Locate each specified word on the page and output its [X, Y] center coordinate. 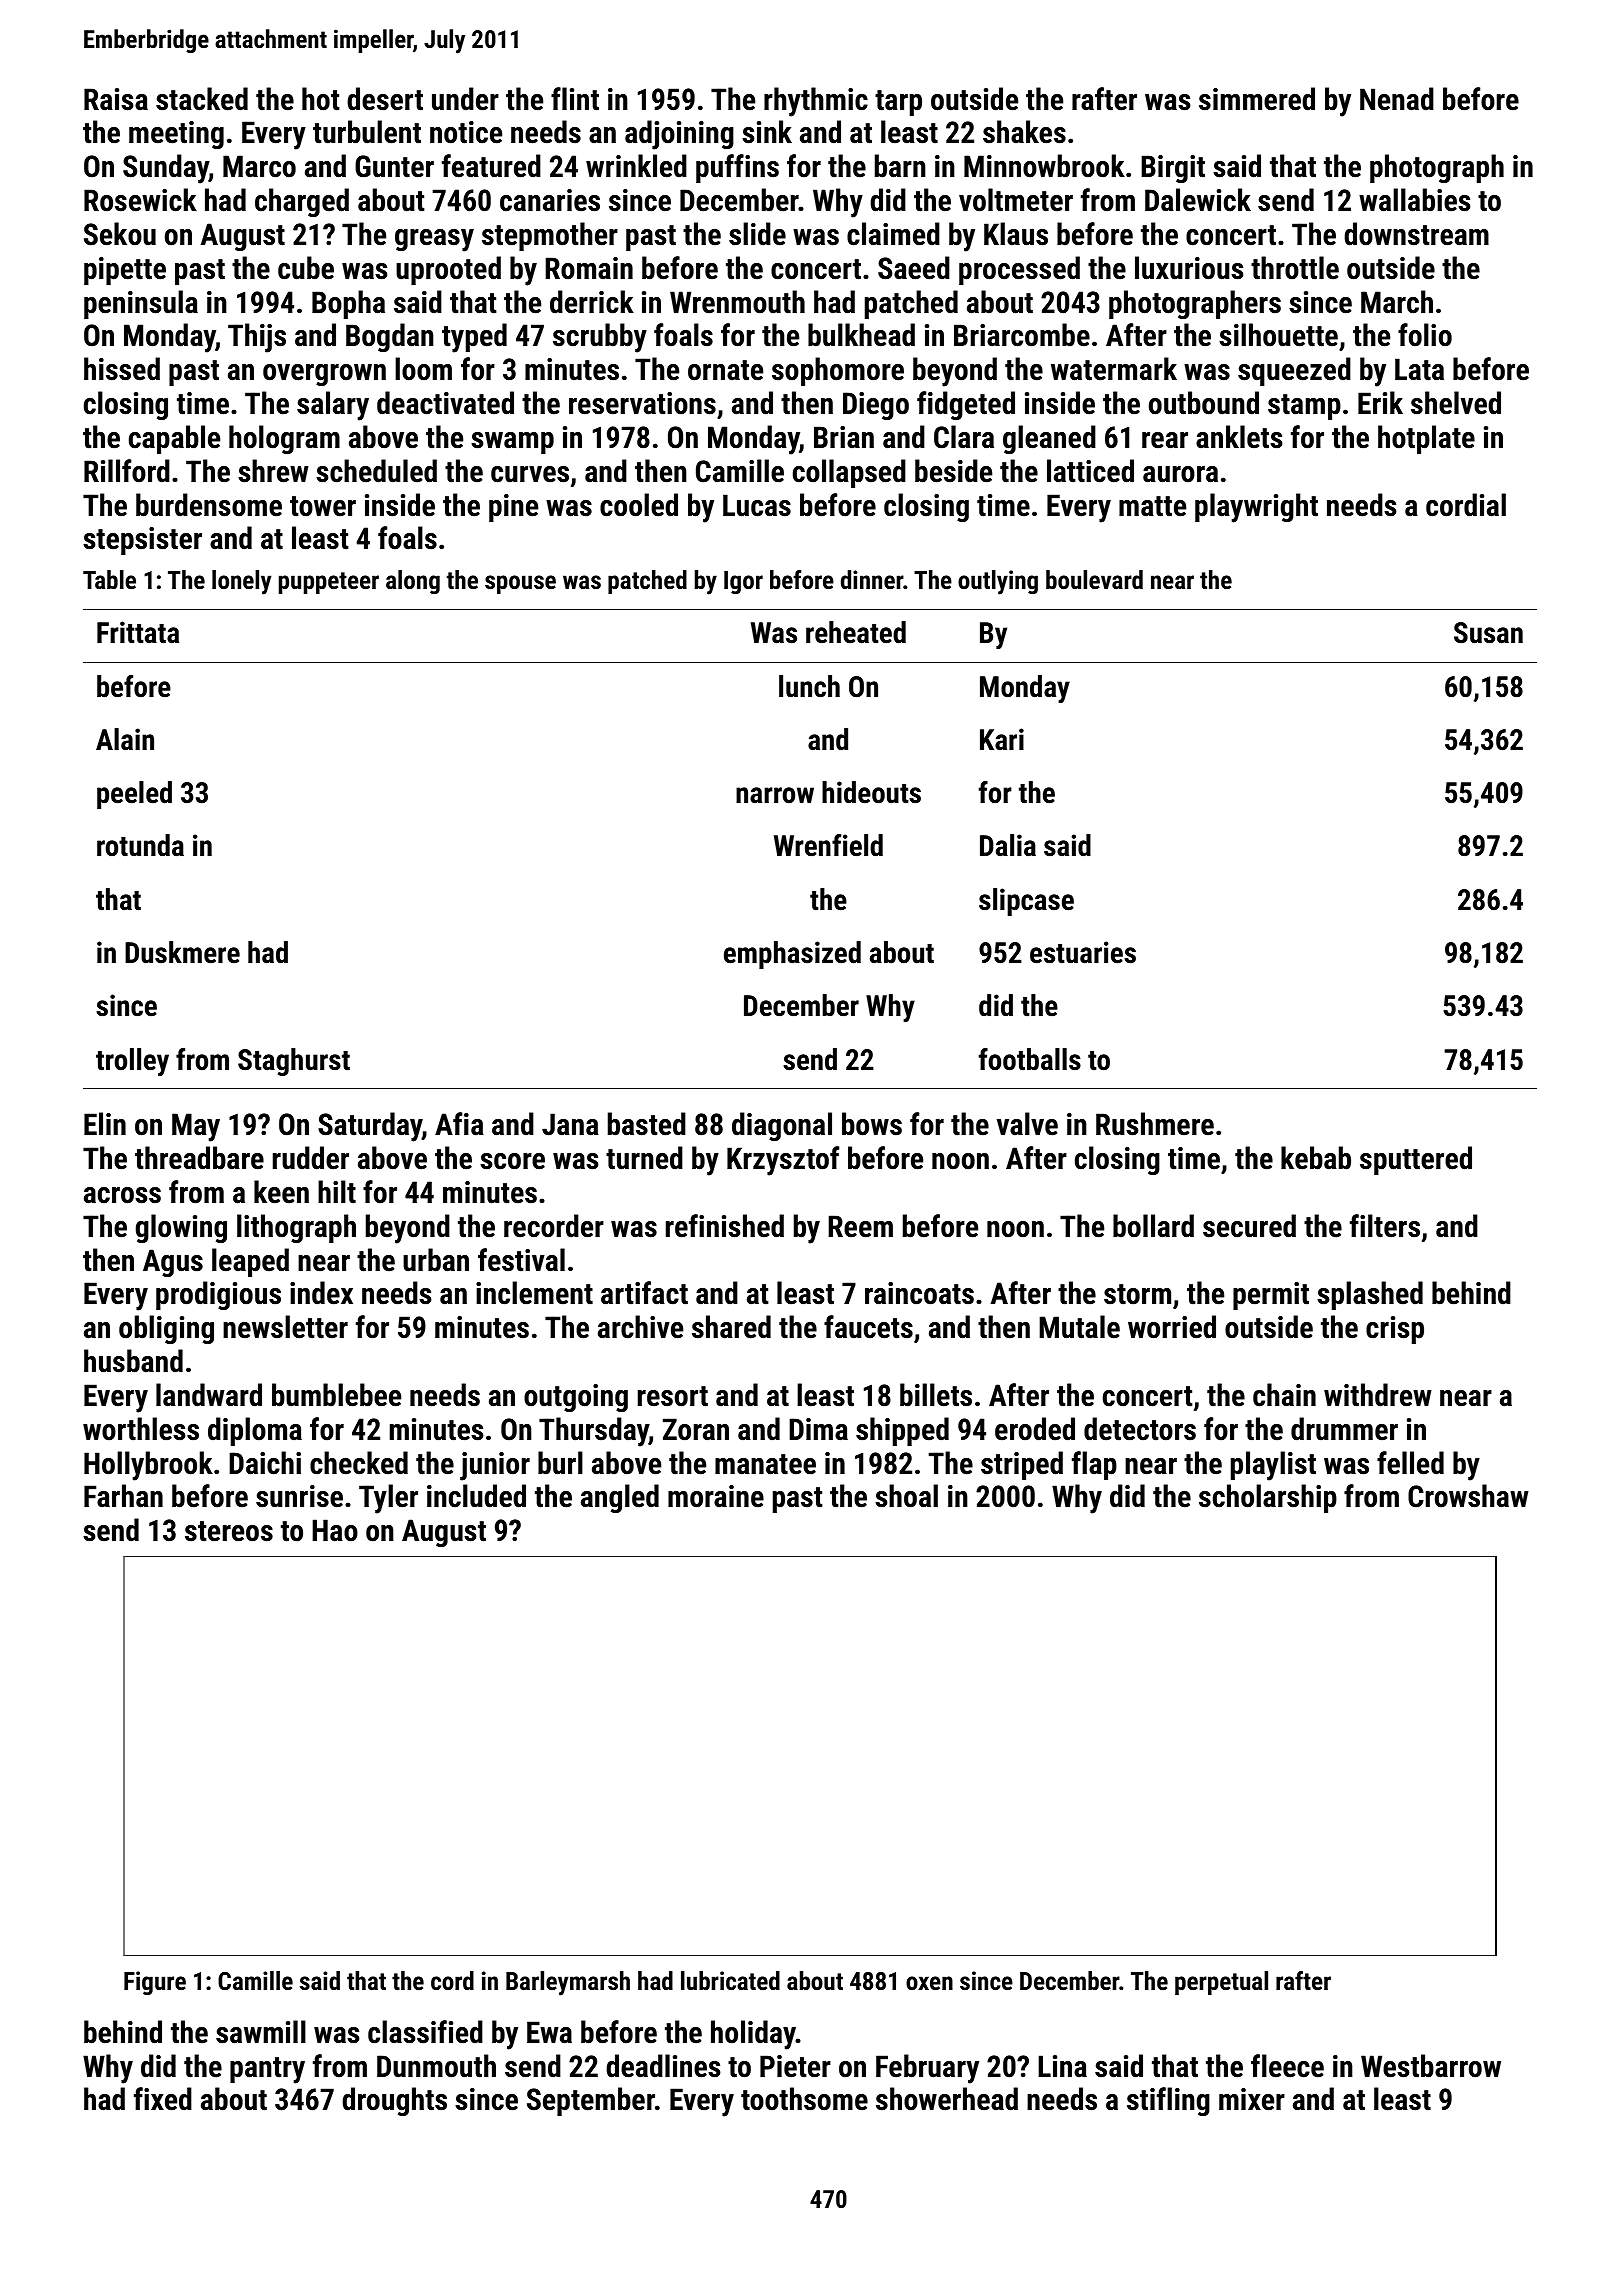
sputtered [1416, 1160]
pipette [125, 271]
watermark [1114, 369]
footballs [1030, 1059]
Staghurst [294, 1062]
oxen [929, 1983]
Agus [173, 1263]
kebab [1316, 1158]
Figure [155, 1983]
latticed [1090, 471]
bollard [1153, 1226]
